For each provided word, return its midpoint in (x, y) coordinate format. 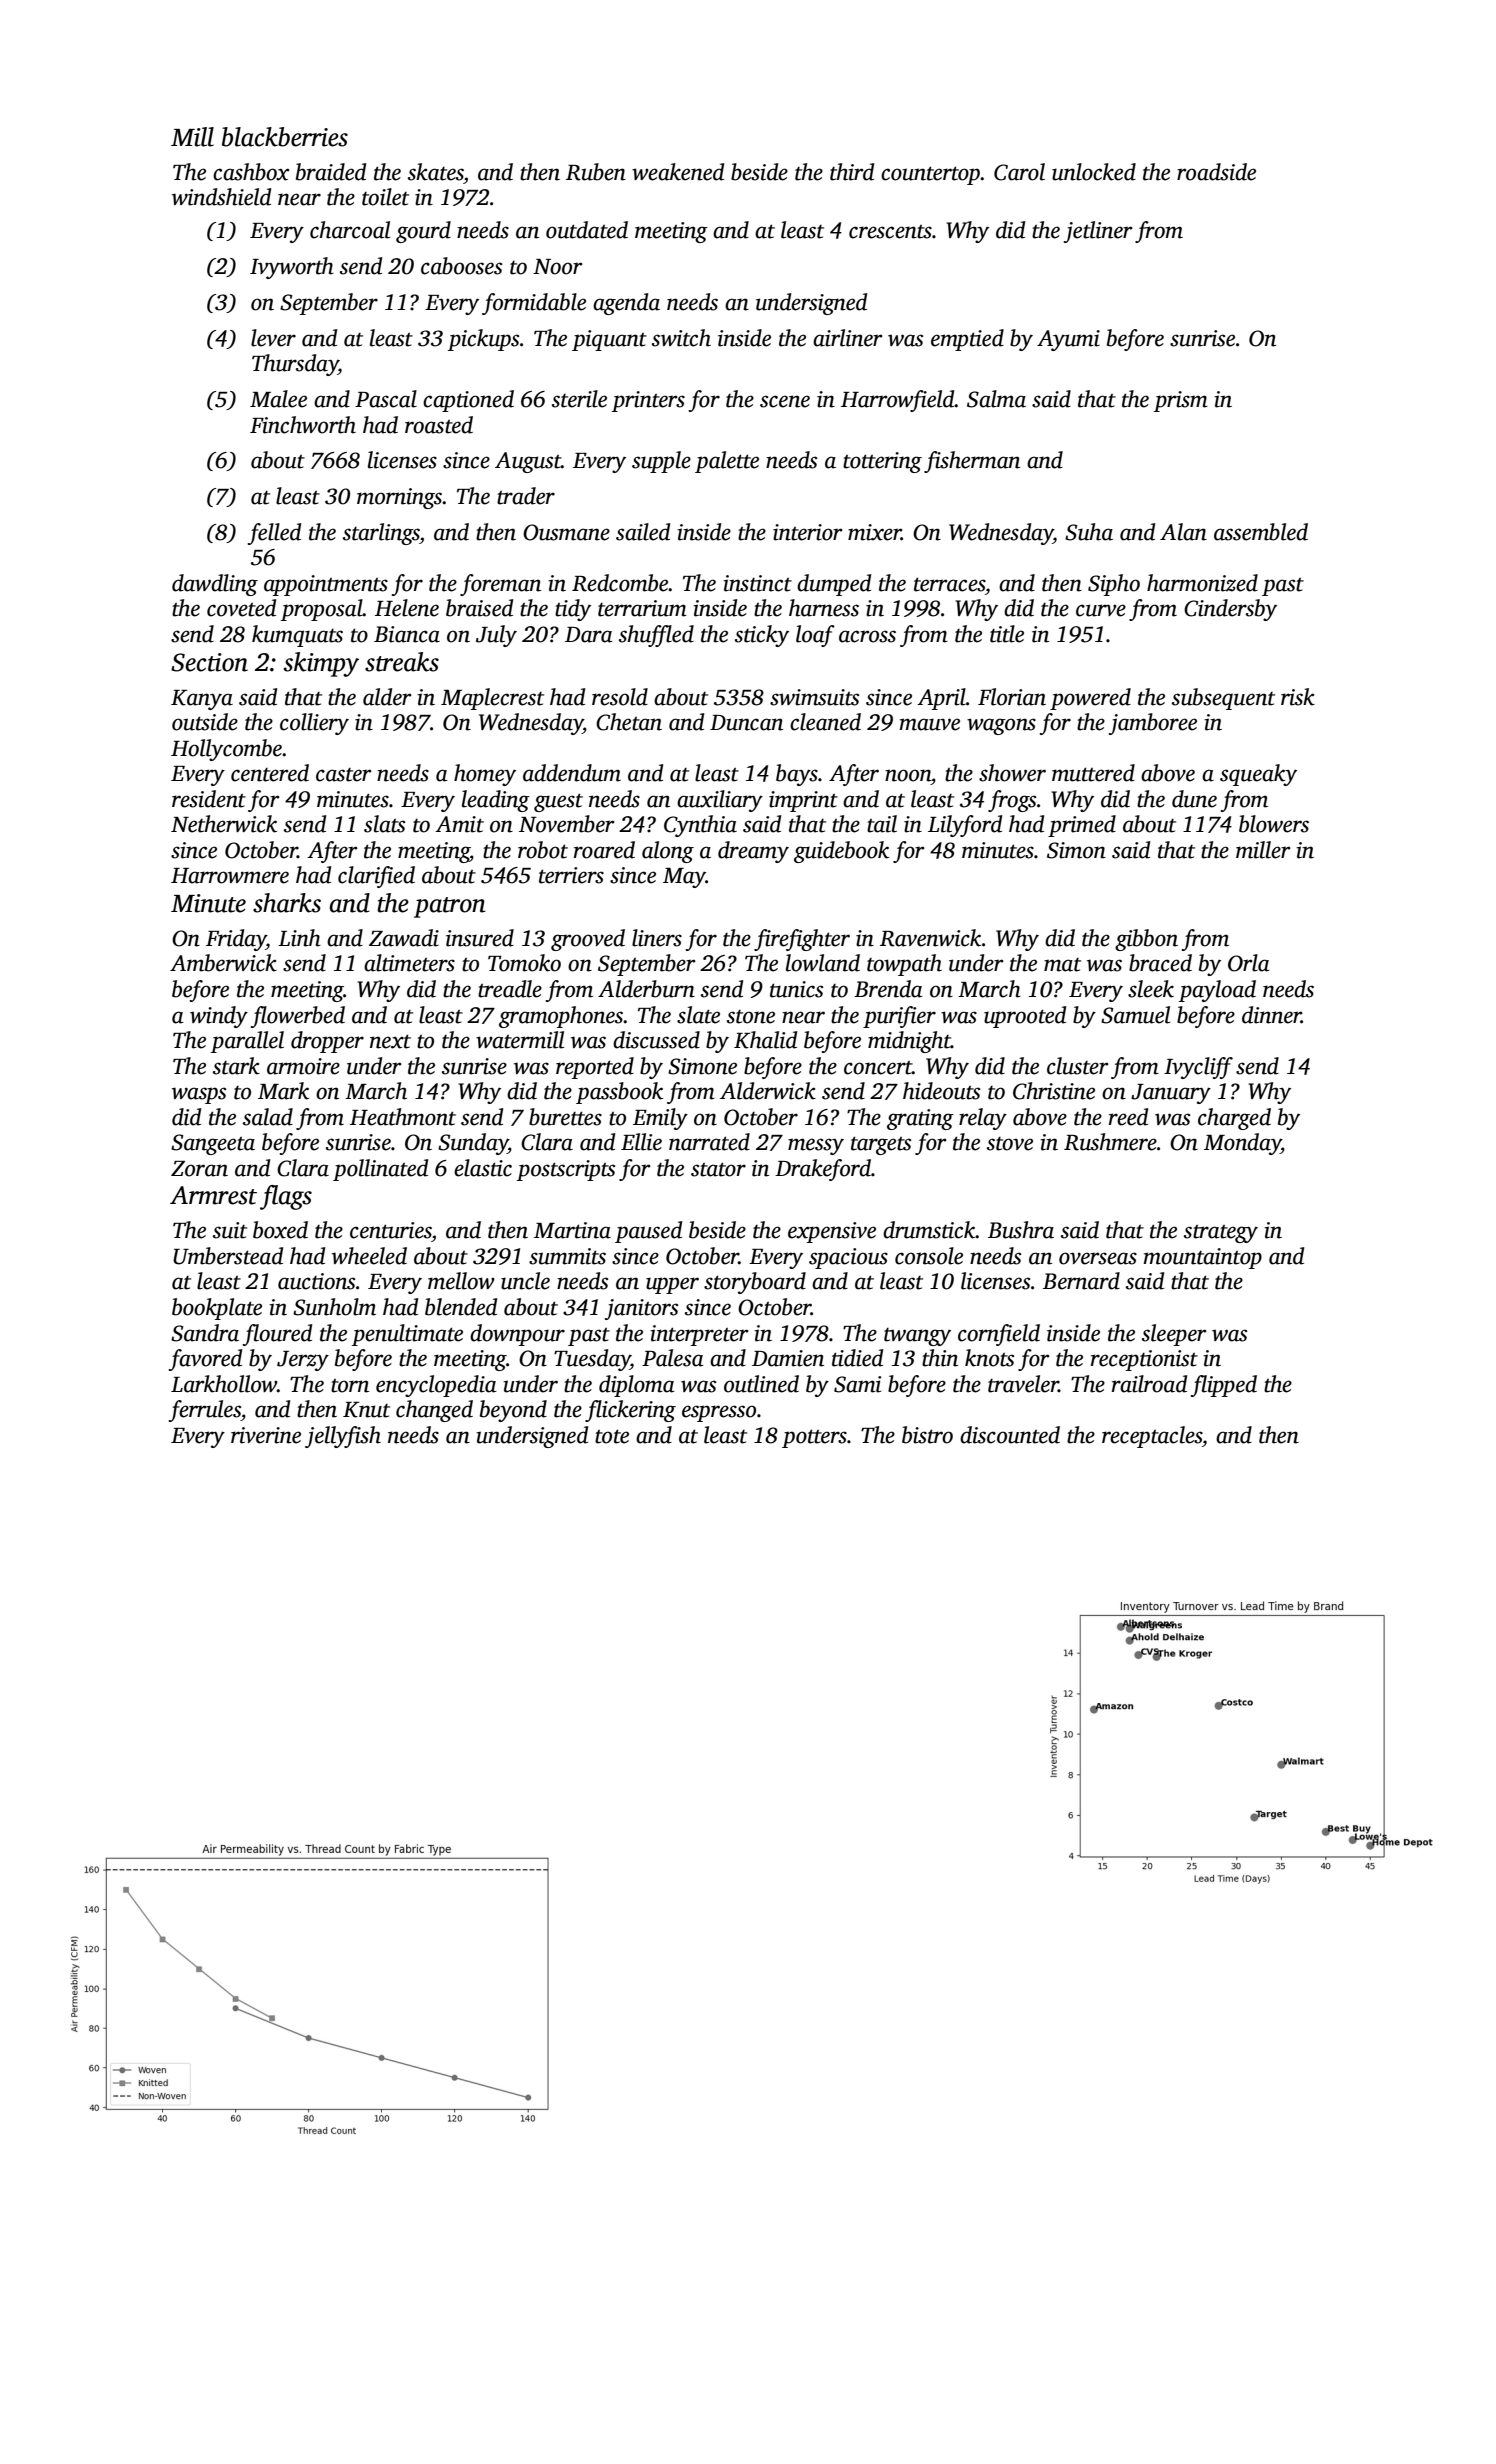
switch (681, 338)
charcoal (350, 230)
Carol (1019, 172)
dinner (1271, 1015)
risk (1298, 697)
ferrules (205, 1411)
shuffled (656, 636)
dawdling (215, 585)
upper (672, 1285)
